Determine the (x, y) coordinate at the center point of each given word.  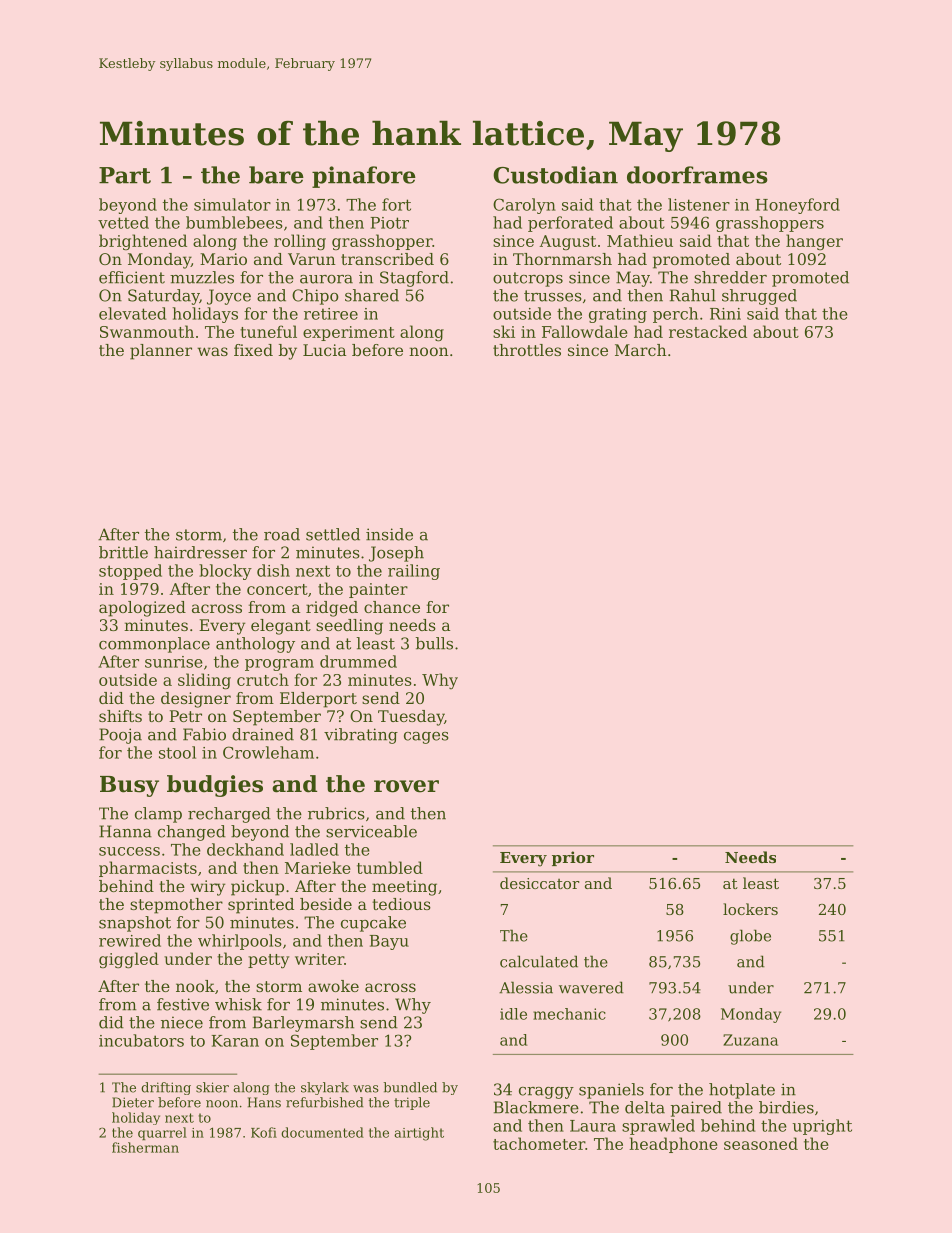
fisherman (145, 1147)
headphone (673, 1145)
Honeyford (797, 206)
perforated (570, 224)
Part (125, 175)
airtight (419, 1134)
